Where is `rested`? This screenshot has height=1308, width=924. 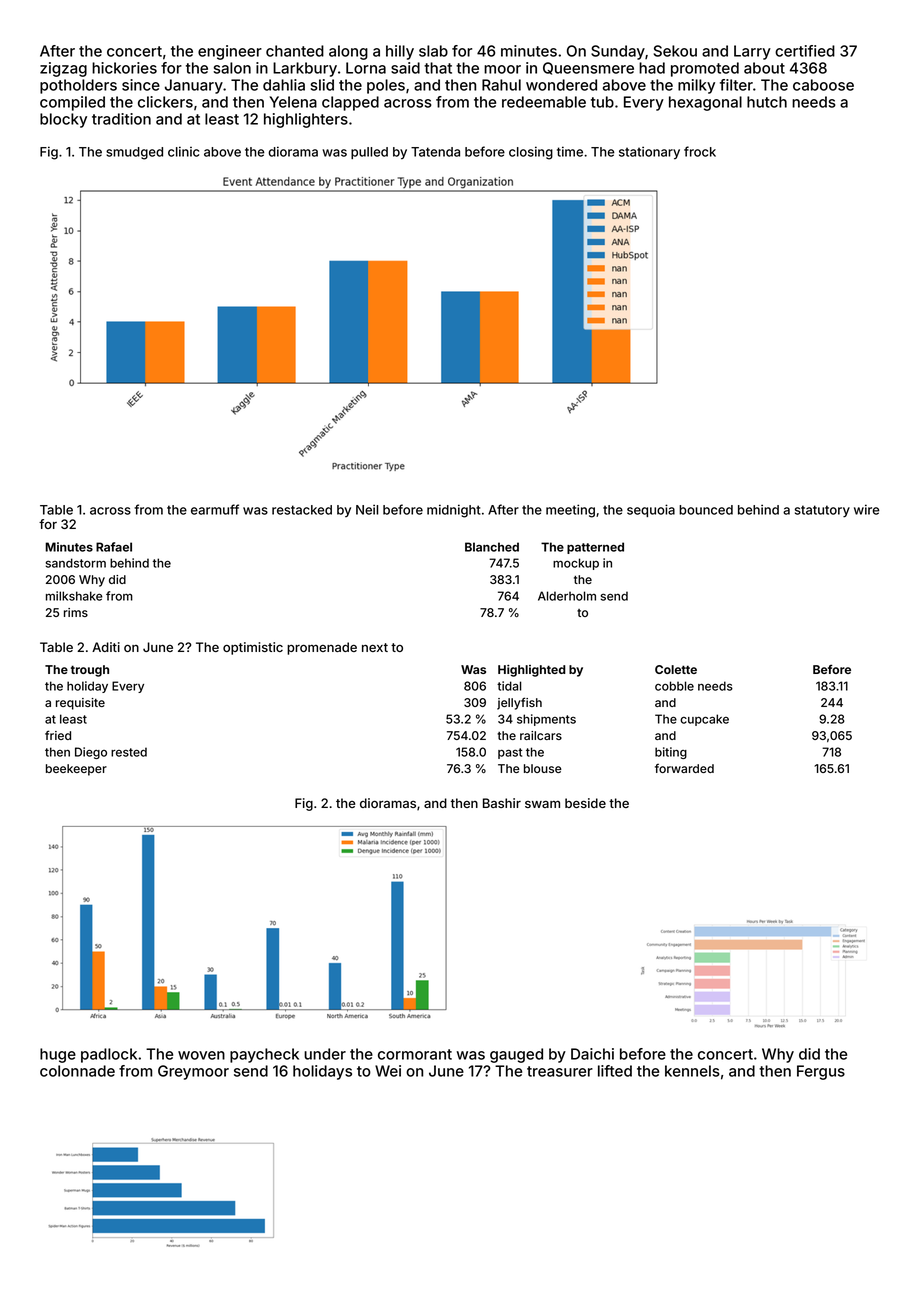 rested is located at coordinates (129, 752).
